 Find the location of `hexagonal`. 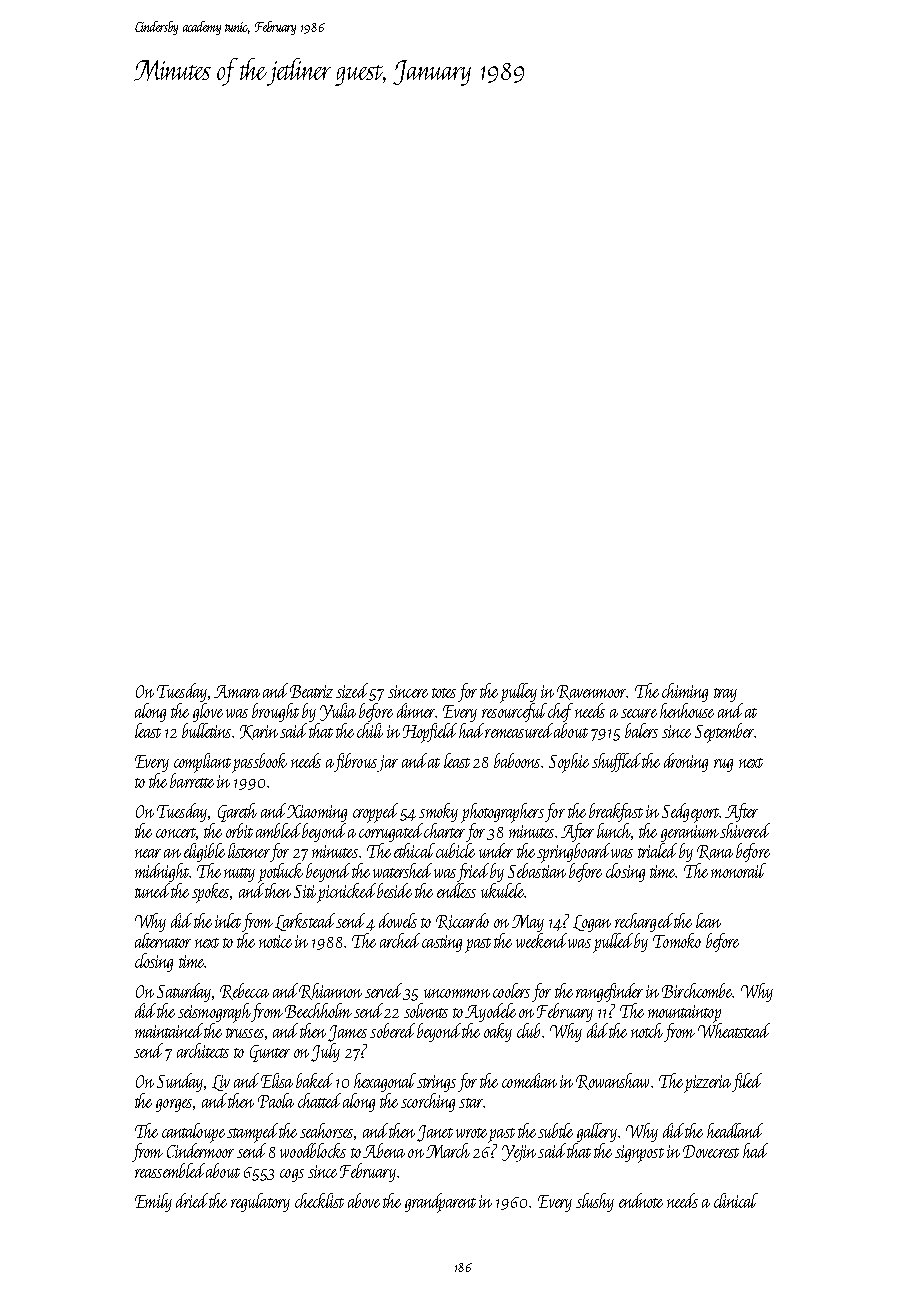

hexagonal is located at coordinates (385, 1082).
